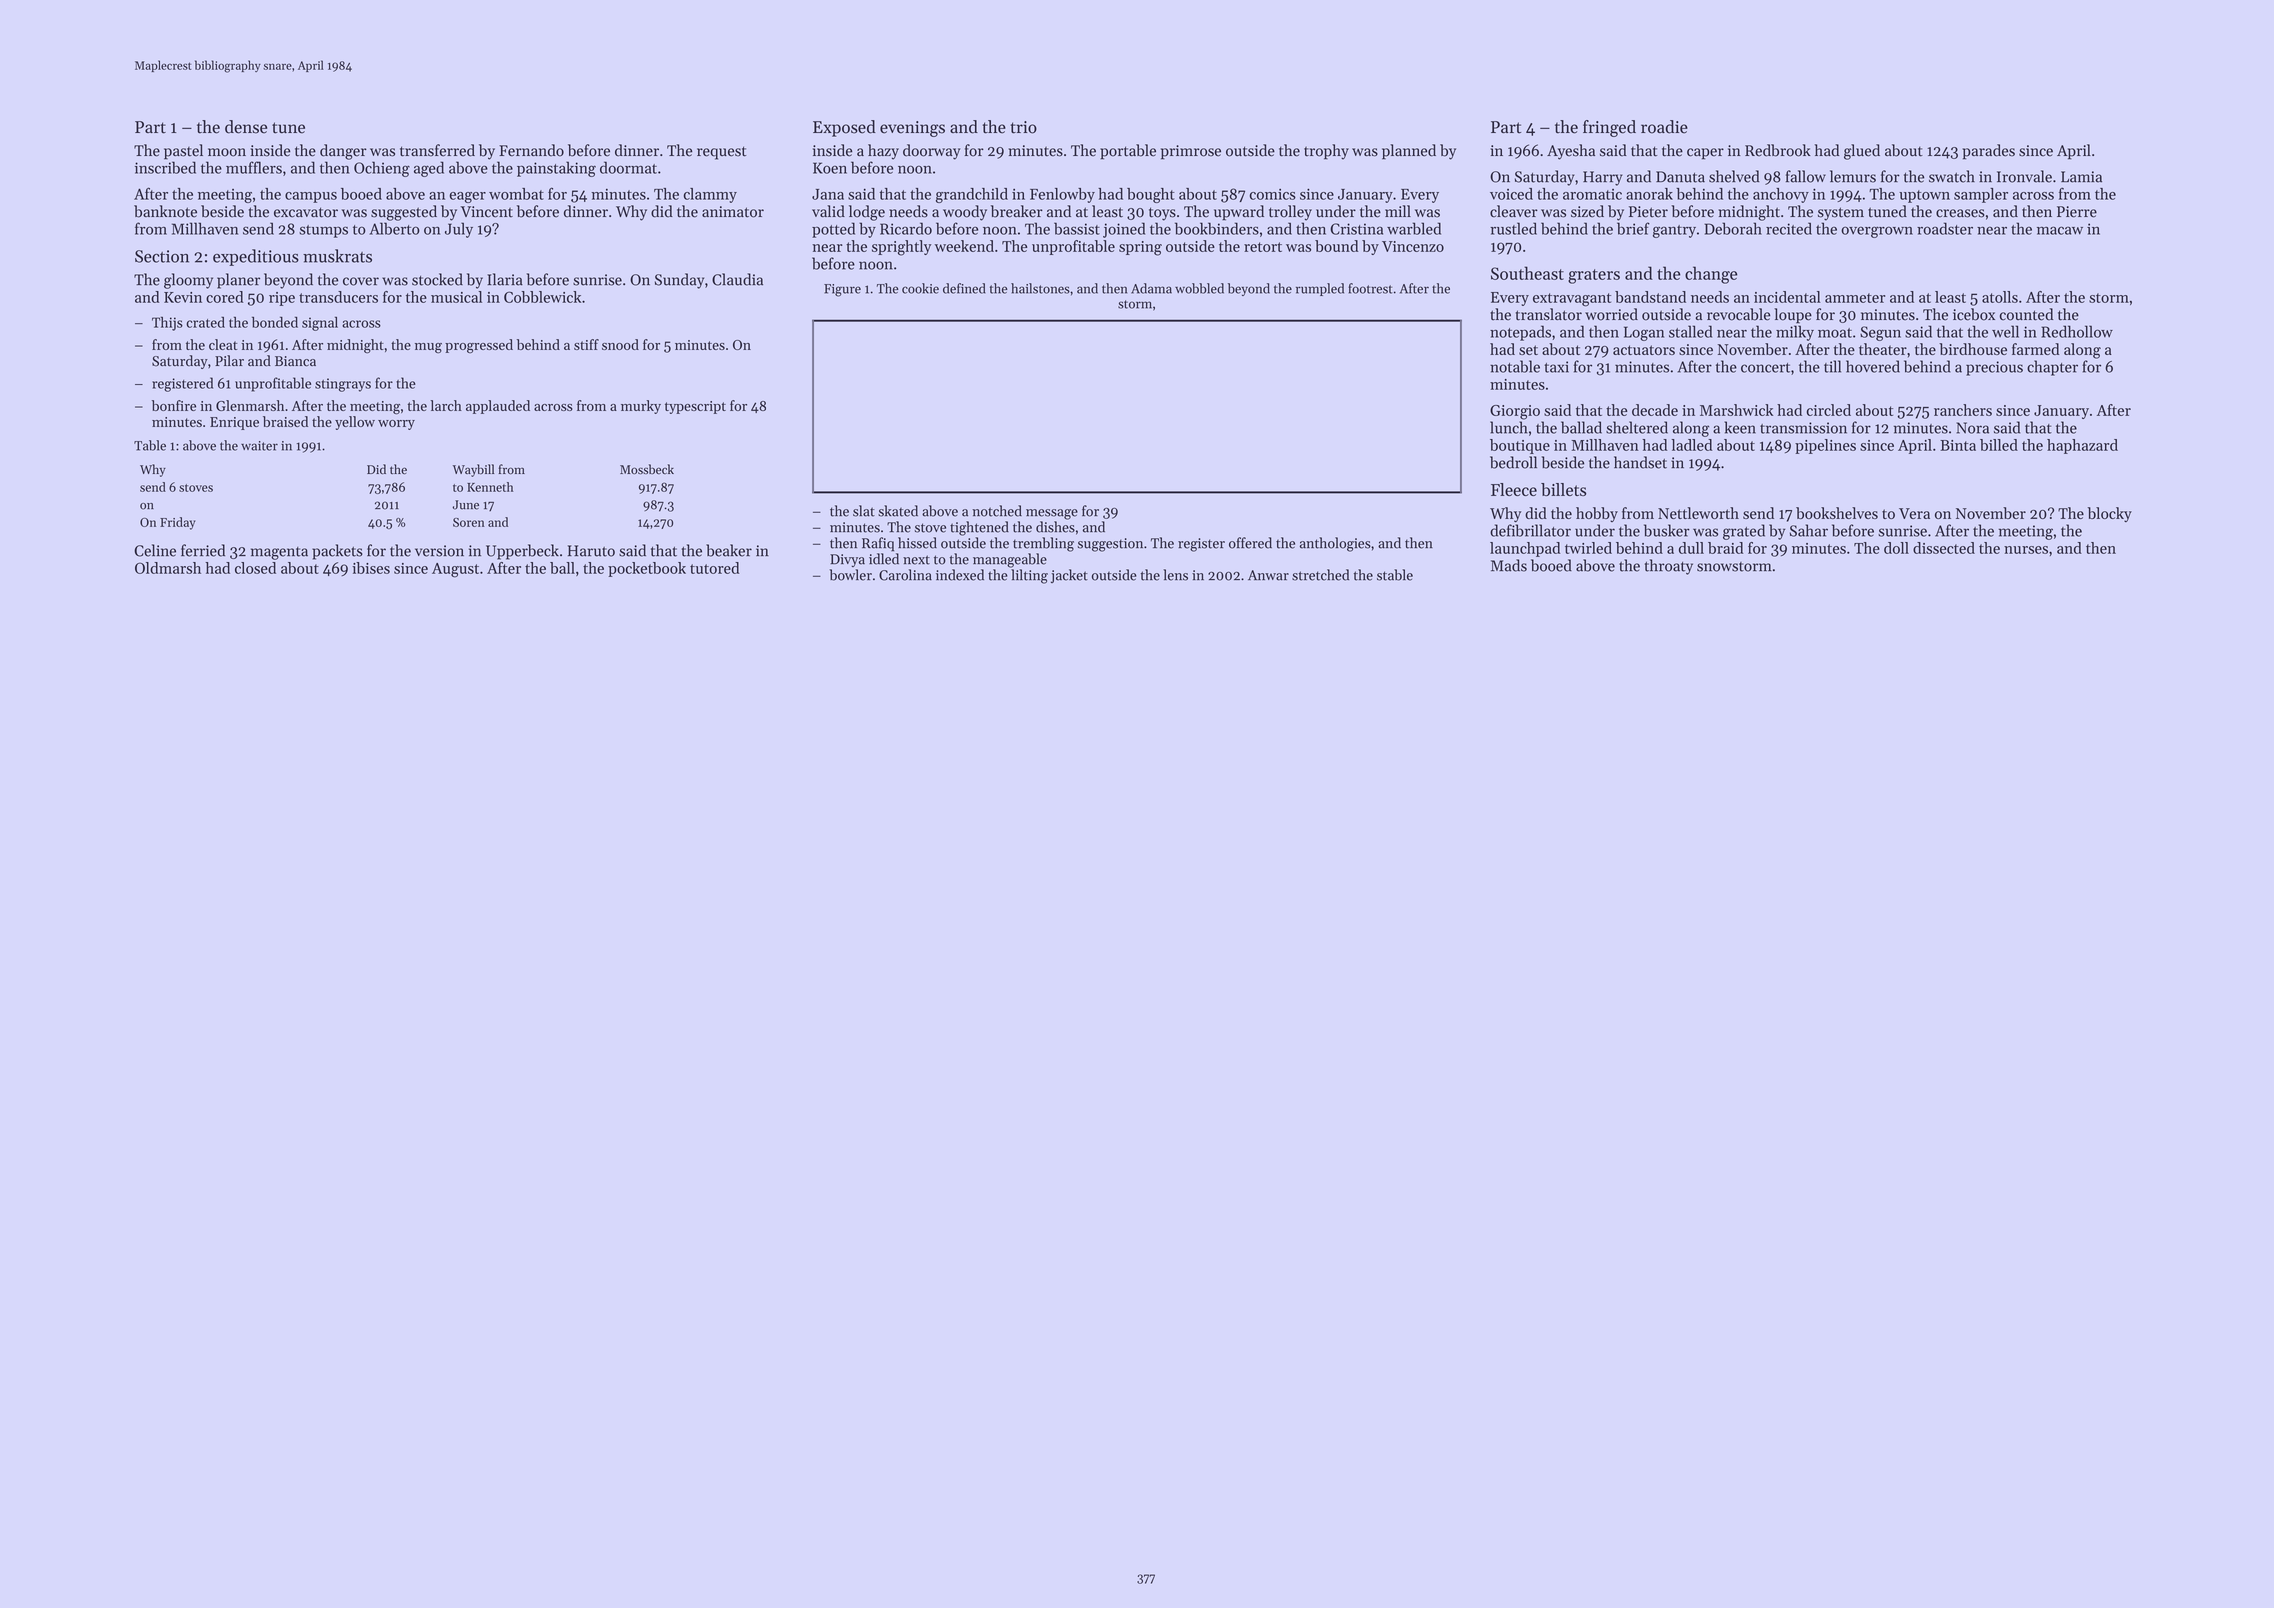  What do you see at coordinates (844, 128) in the screenshot?
I see `Exposed` at bounding box center [844, 128].
